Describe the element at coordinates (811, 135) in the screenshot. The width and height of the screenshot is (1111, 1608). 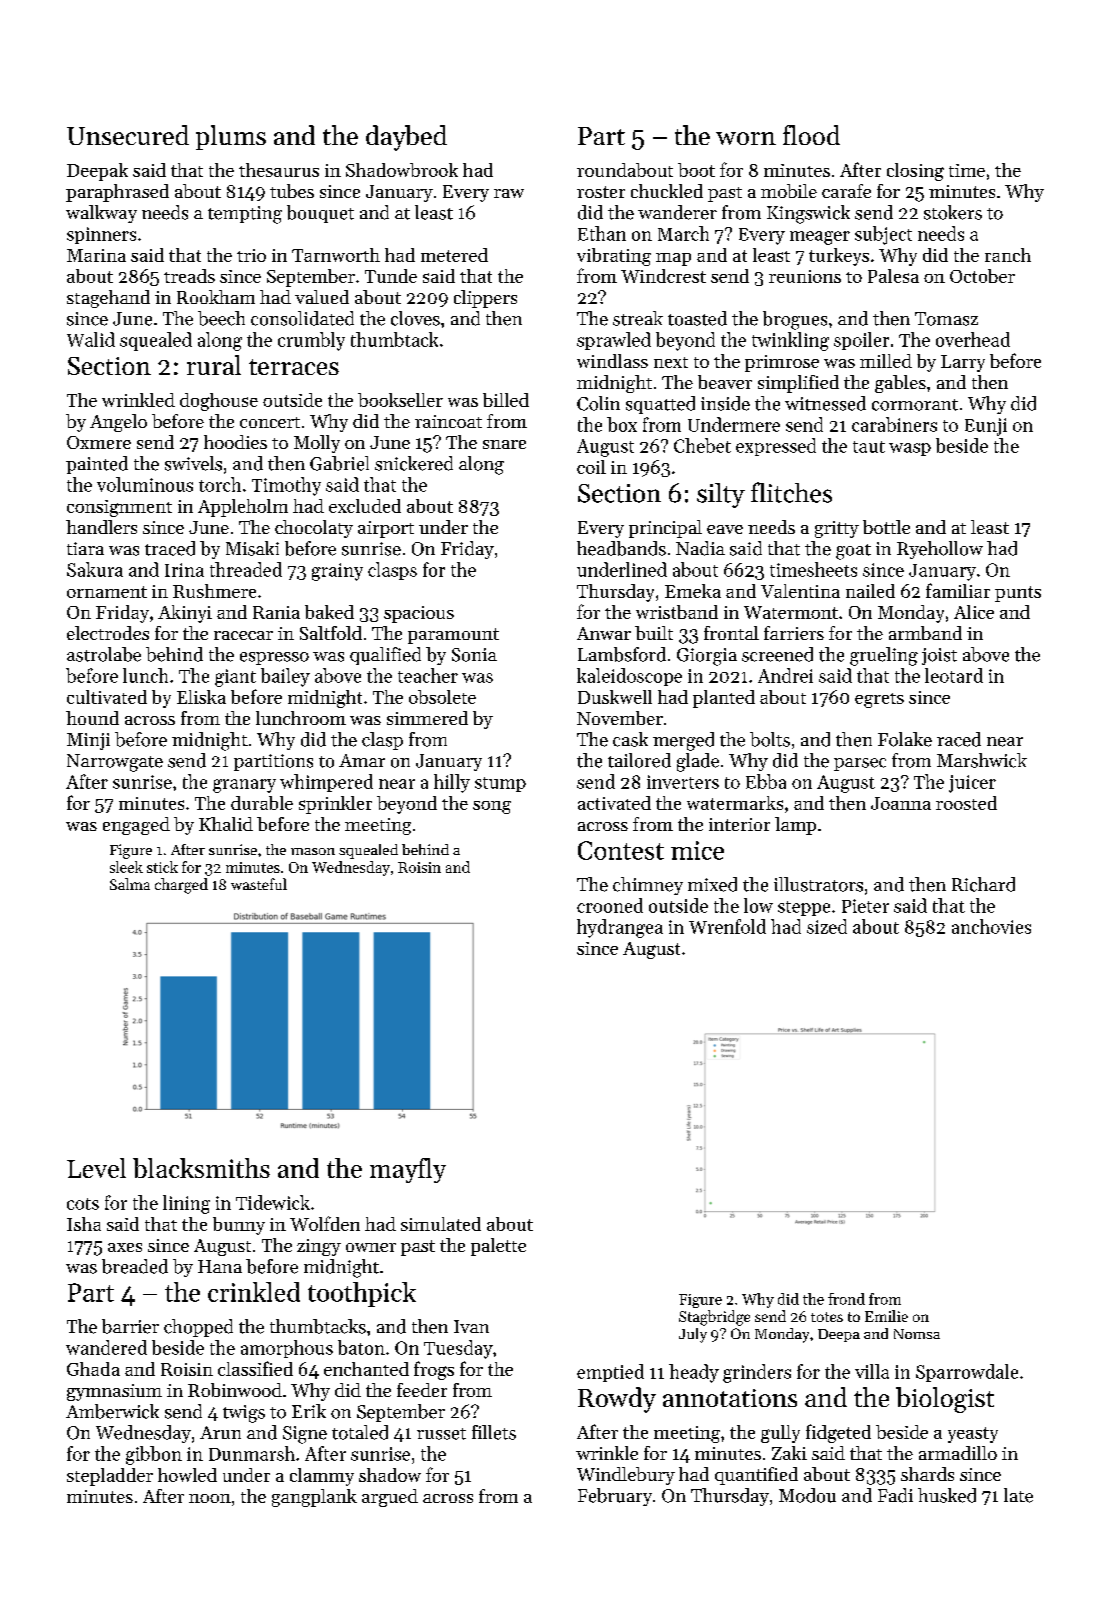
I see `flood` at that location.
